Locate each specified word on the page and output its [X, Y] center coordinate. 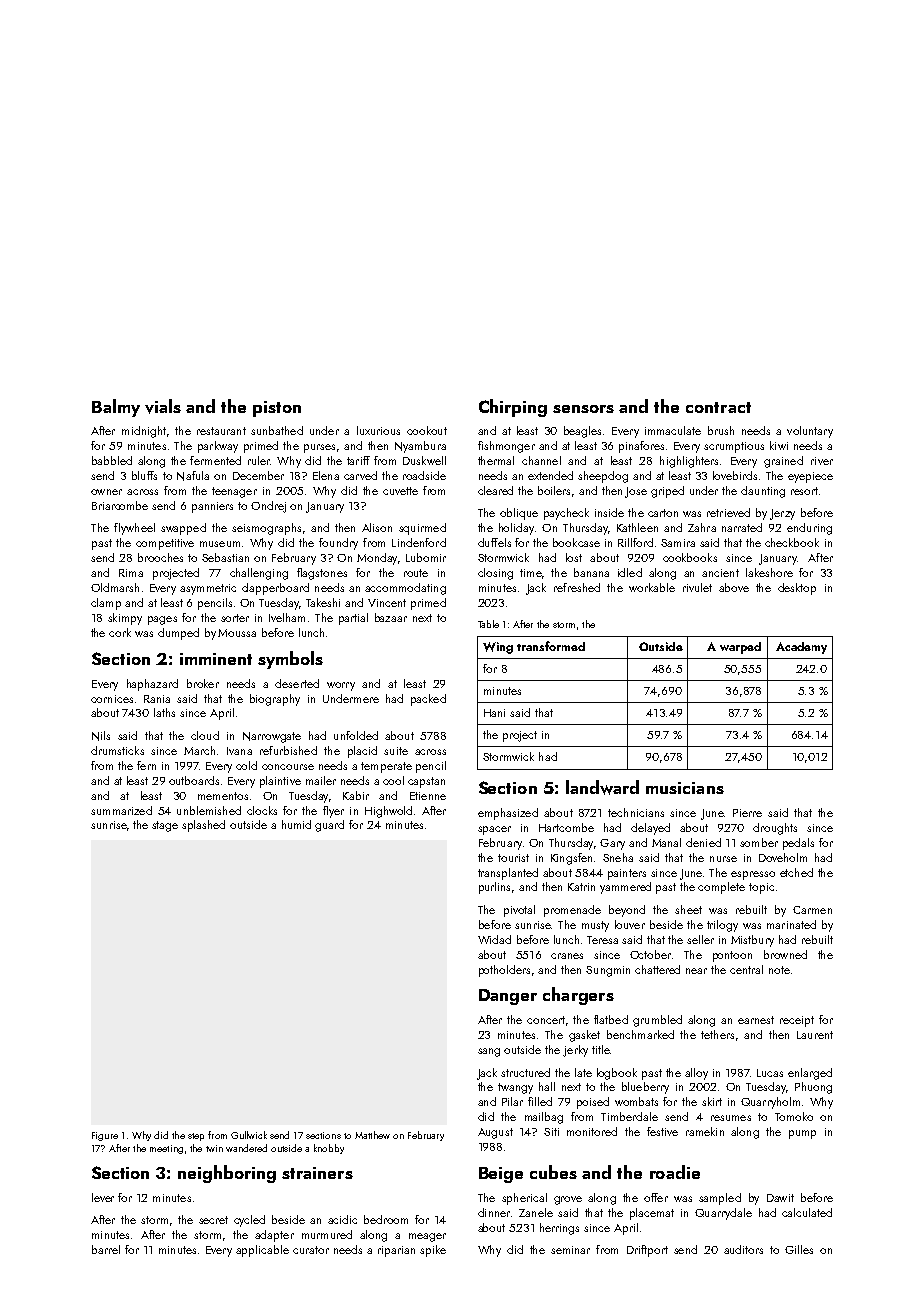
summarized [121, 810]
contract [718, 407]
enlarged [810, 1074]
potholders [504, 971]
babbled [112, 460]
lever [103, 1197]
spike [433, 1251]
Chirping [513, 408]
